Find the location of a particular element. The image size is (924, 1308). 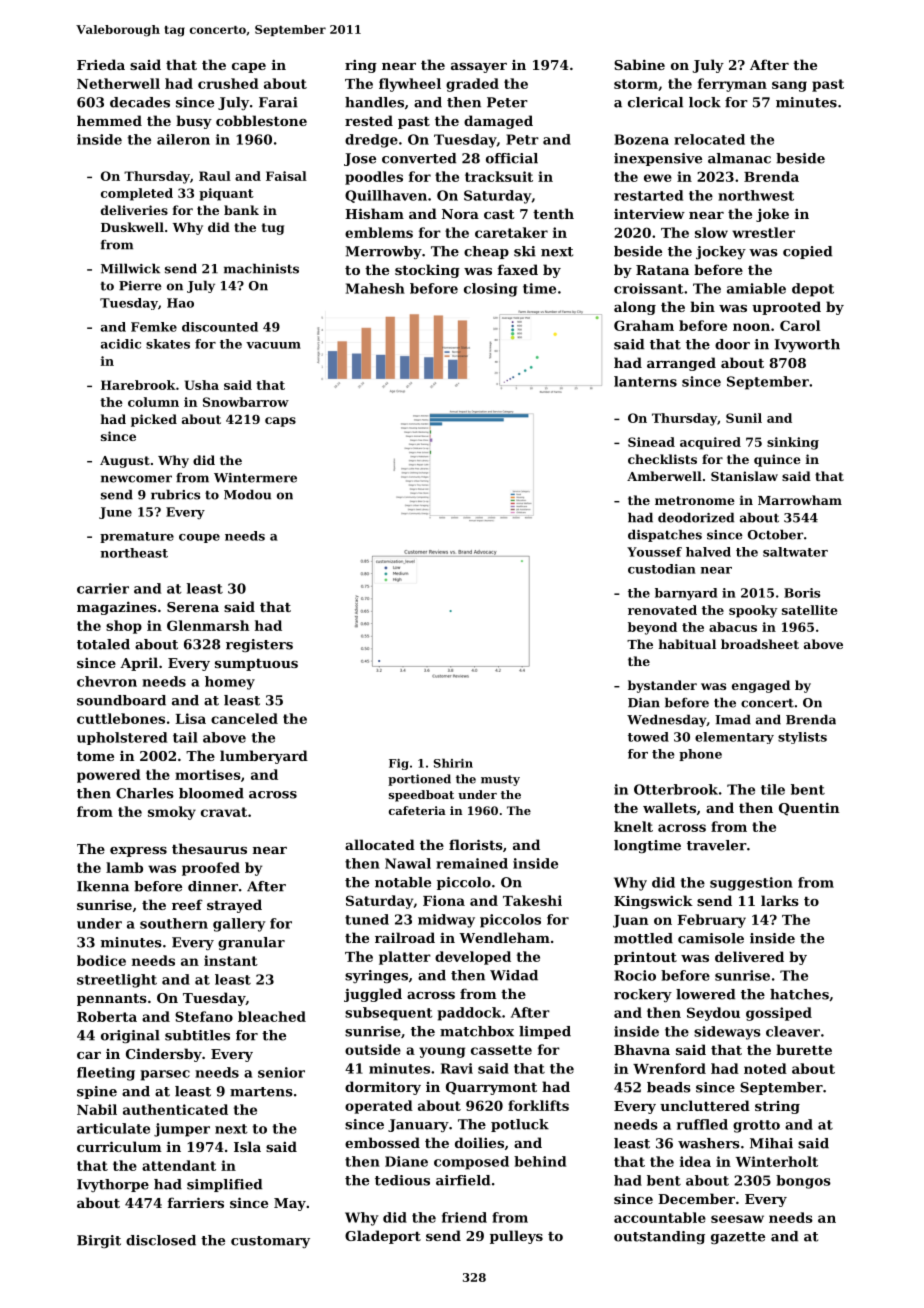

sang is located at coordinates (789, 86).
